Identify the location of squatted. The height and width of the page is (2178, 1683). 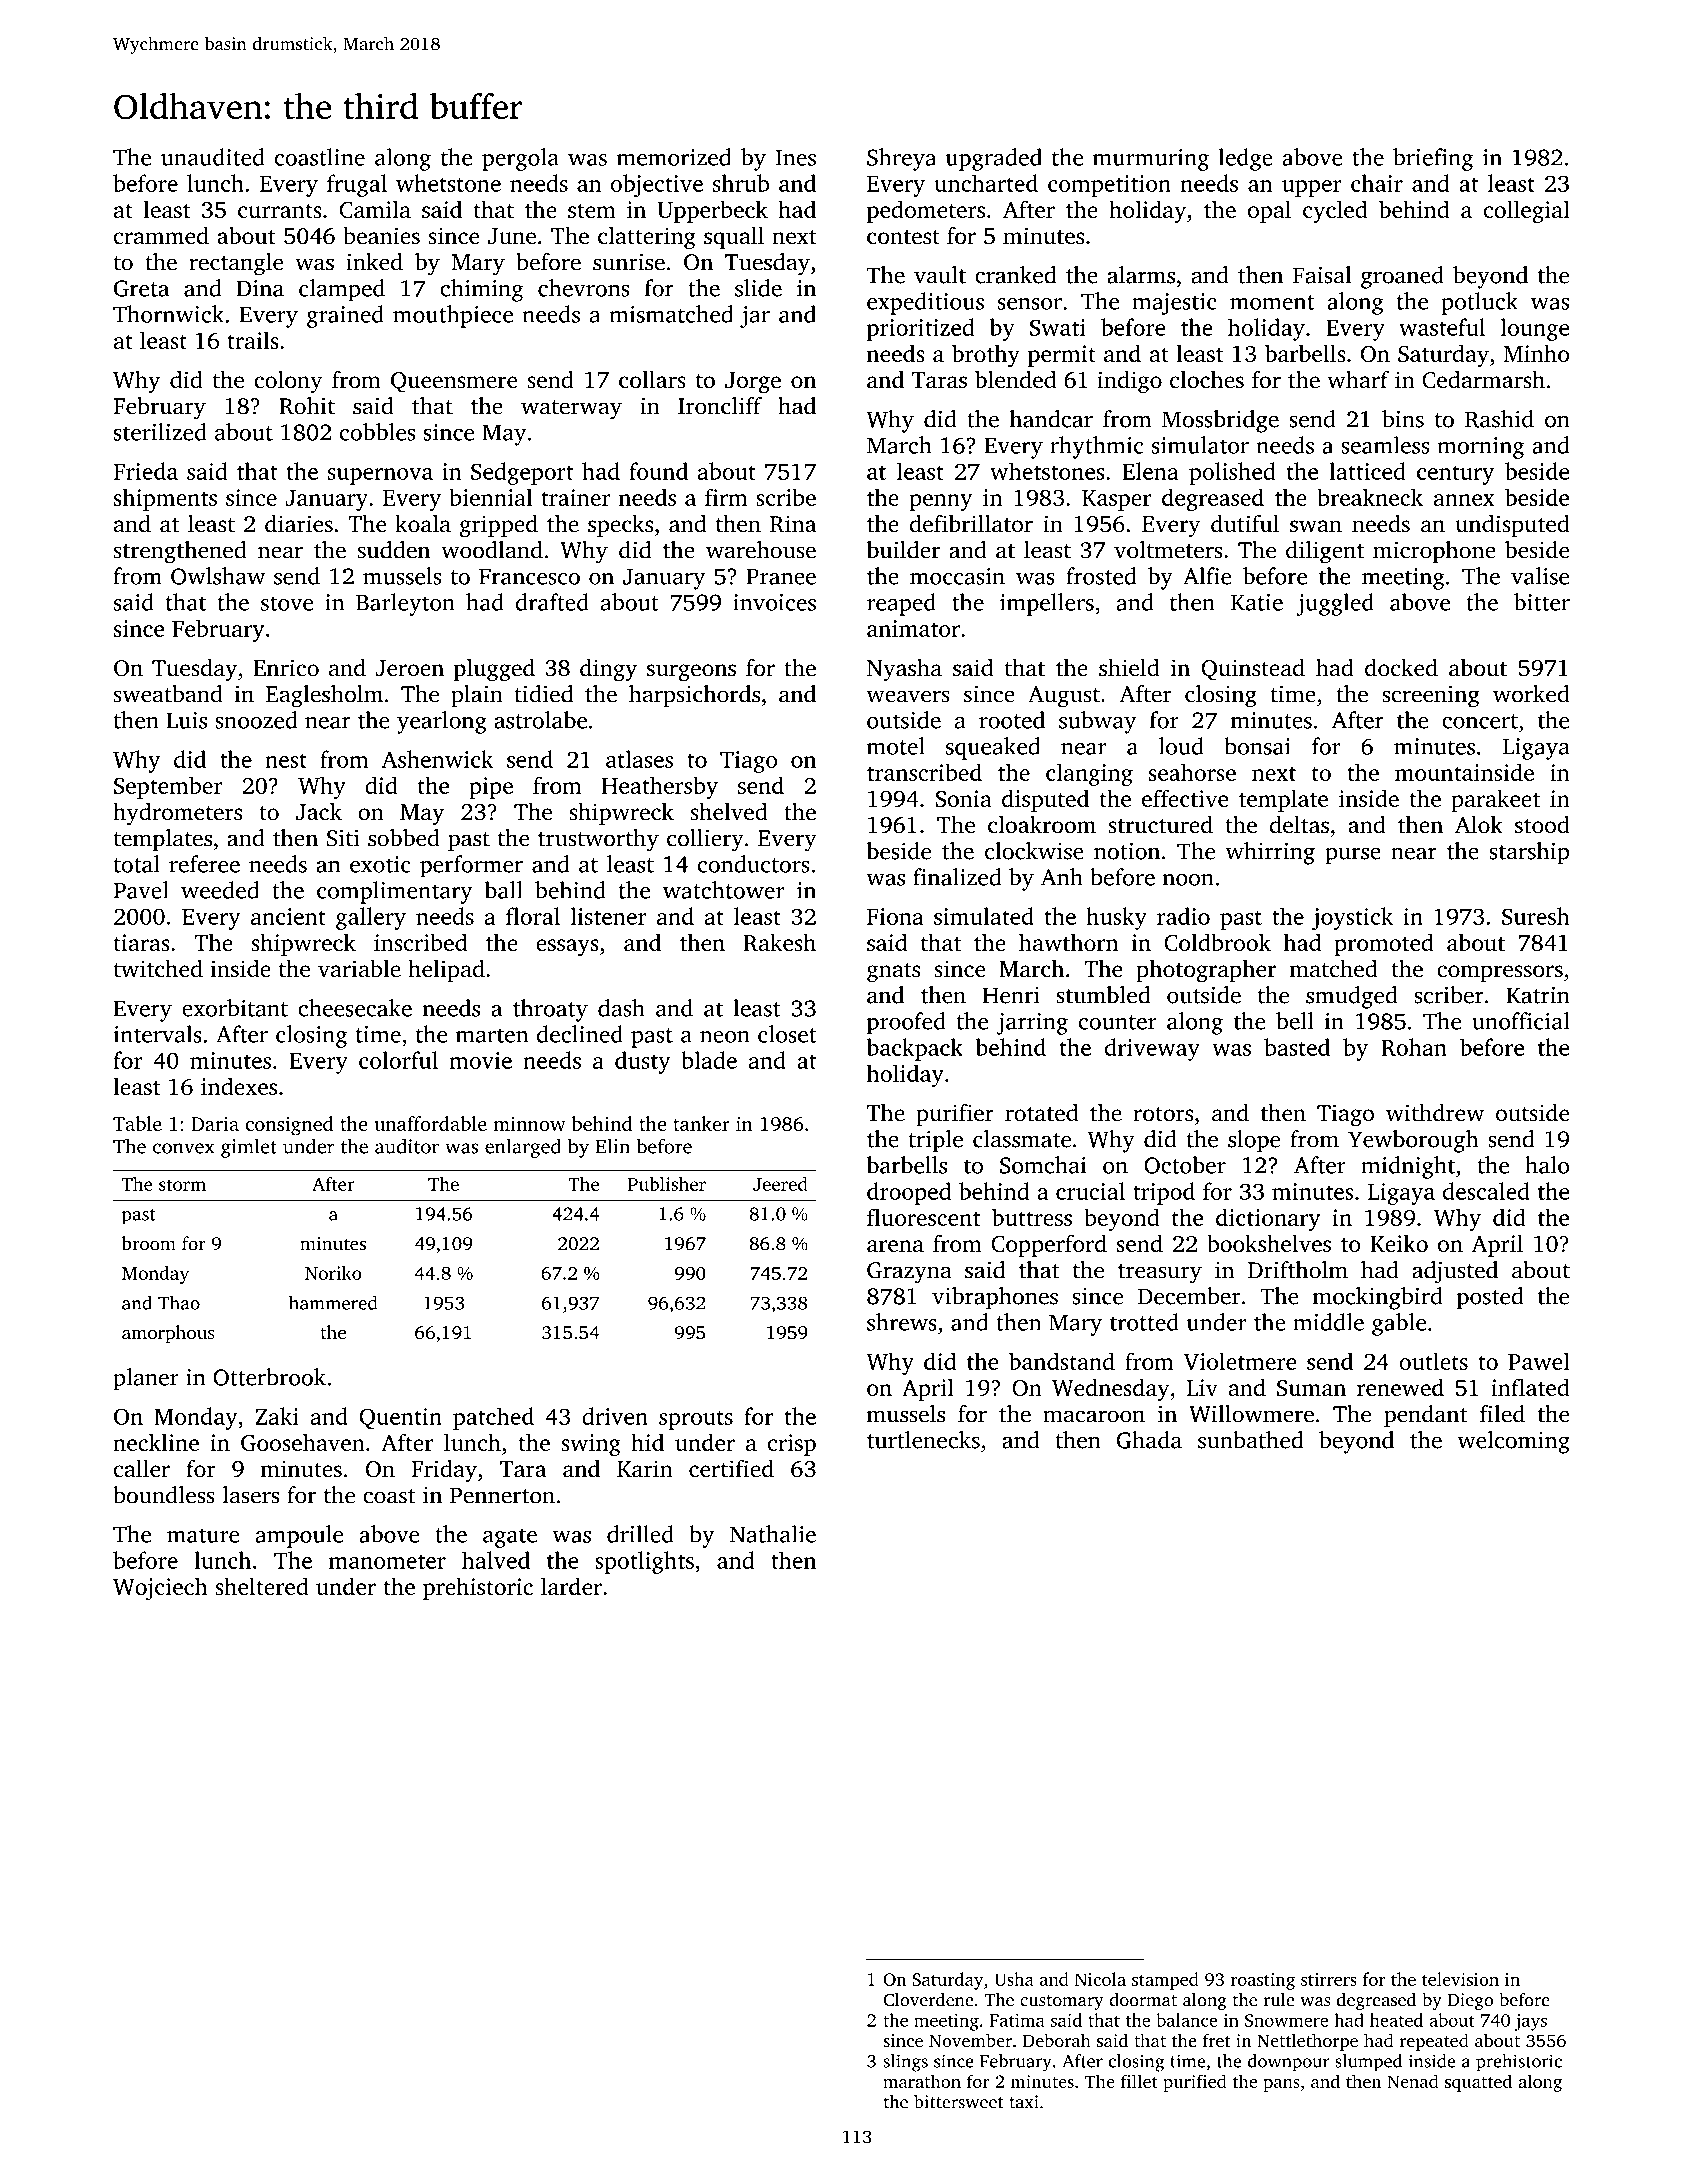
(1478, 2083).
